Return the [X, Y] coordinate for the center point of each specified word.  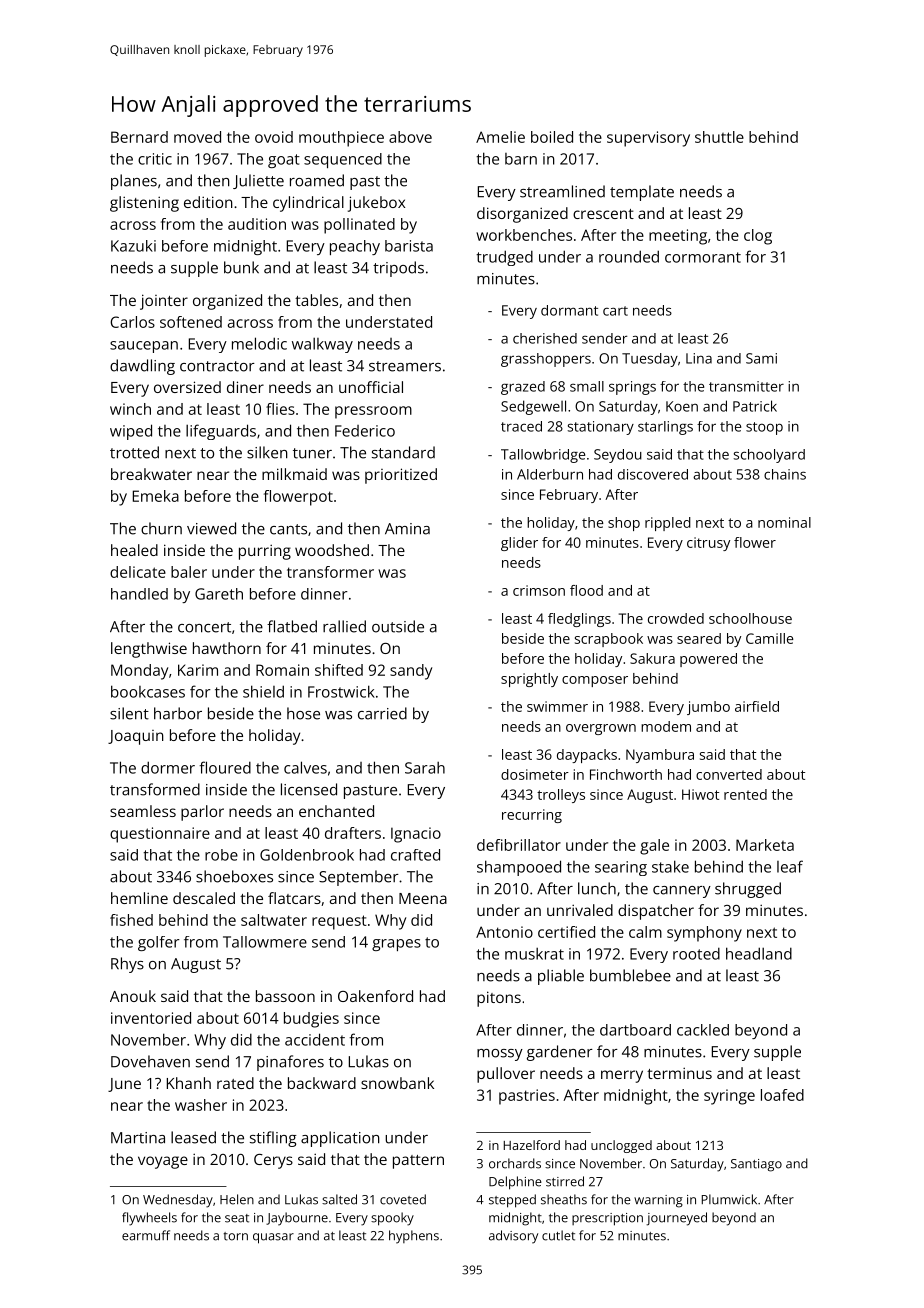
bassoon [285, 996]
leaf [790, 866]
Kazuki [133, 246]
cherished [545, 338]
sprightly [529, 680]
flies [280, 409]
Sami [761, 358]
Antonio [504, 932]
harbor [178, 713]
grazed [523, 388]
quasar [273, 1238]
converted [729, 774]
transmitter [746, 386]
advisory [513, 1237]
